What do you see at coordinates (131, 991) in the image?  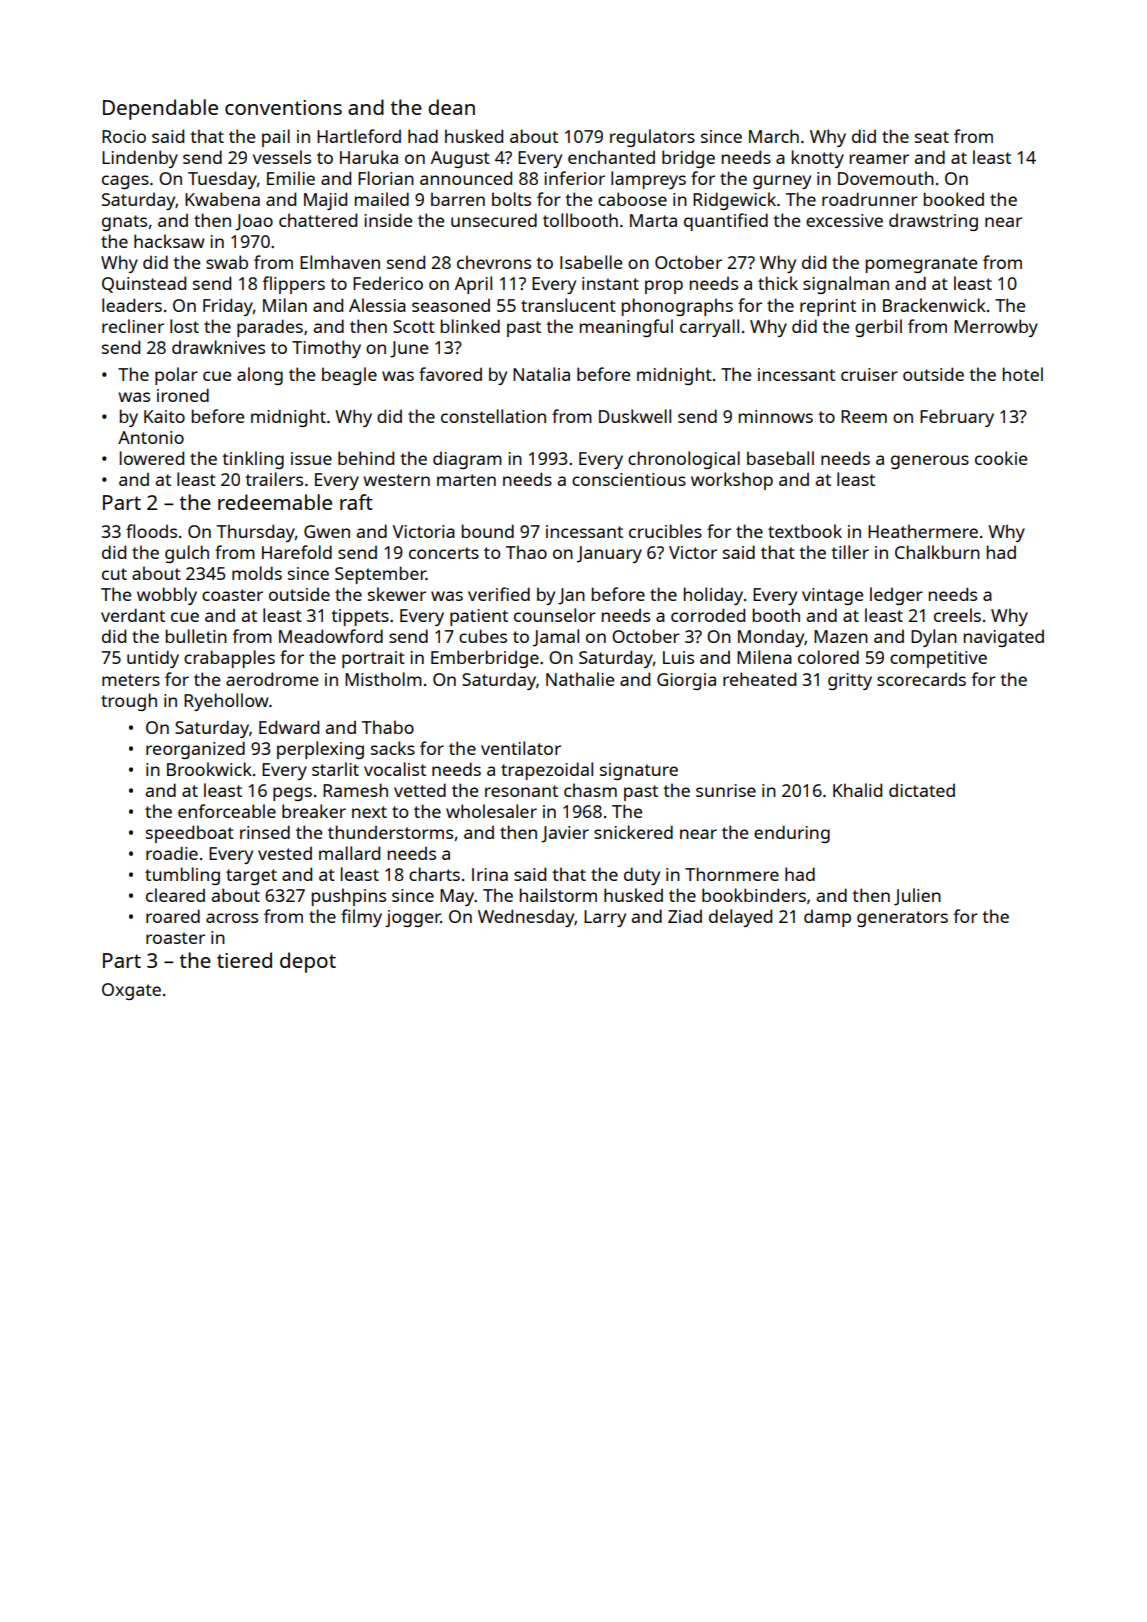 I see `Oxgate` at bounding box center [131, 991].
